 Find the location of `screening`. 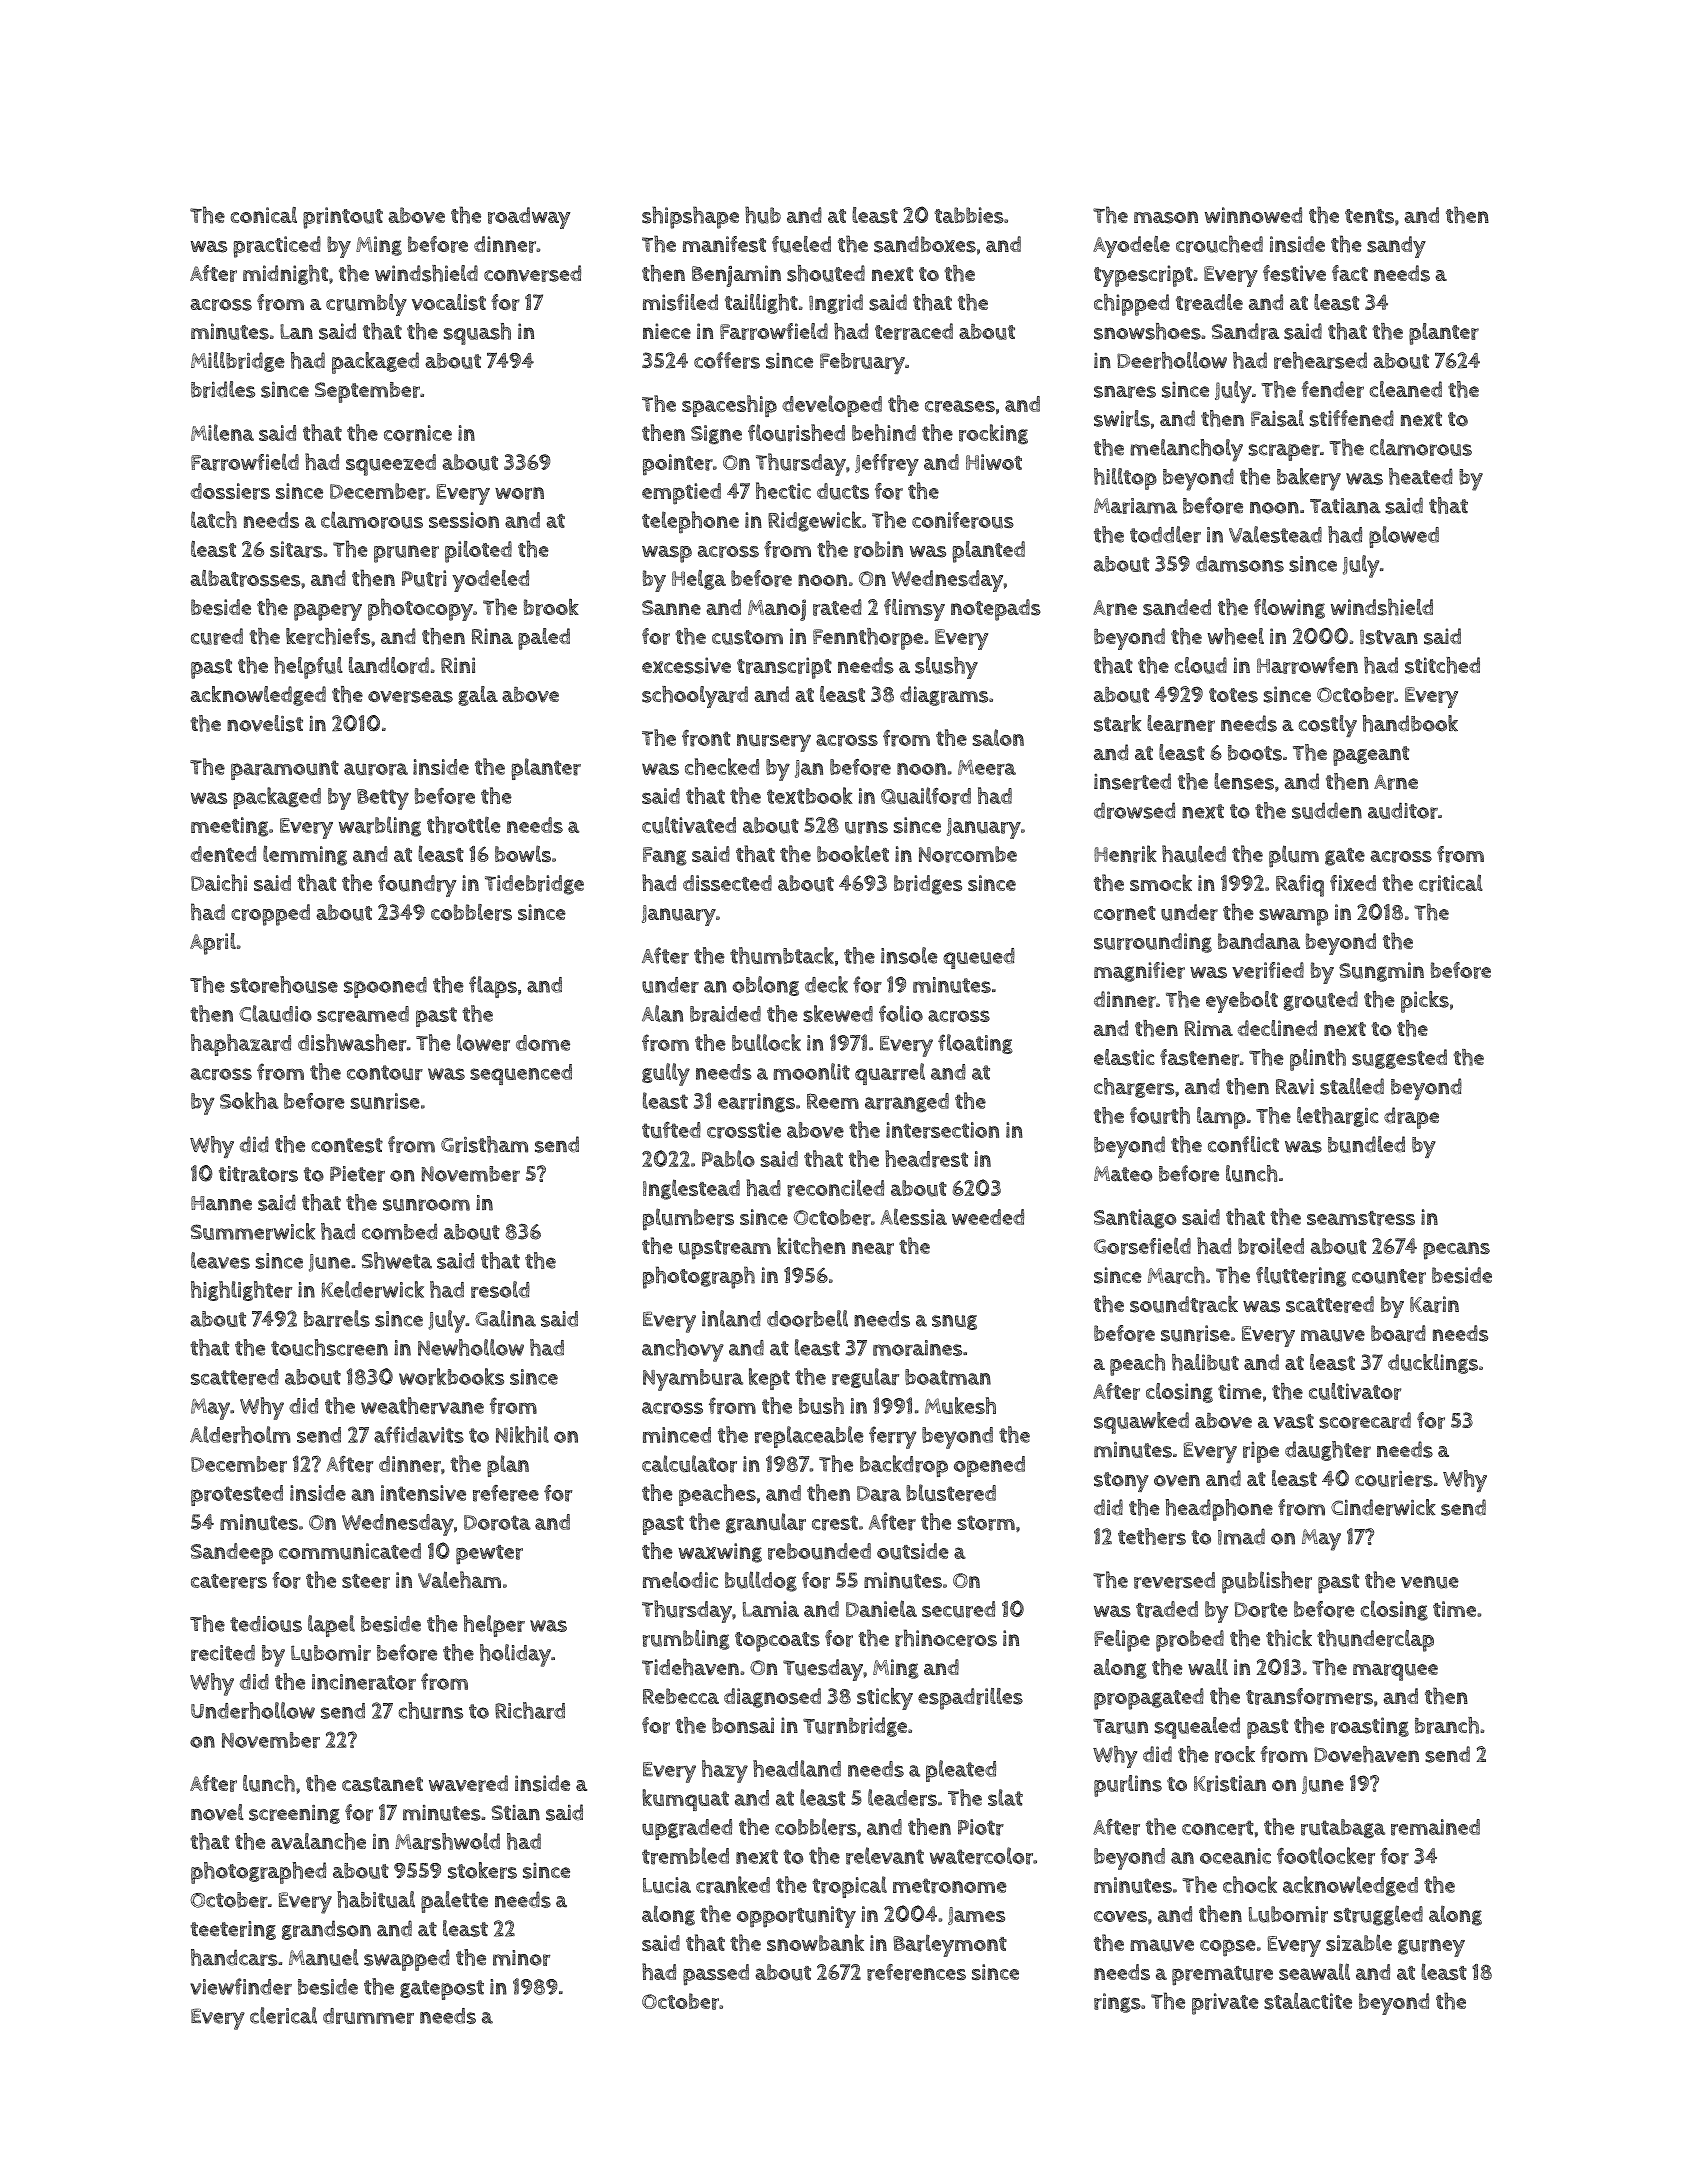

screening is located at coordinates (294, 1814).
